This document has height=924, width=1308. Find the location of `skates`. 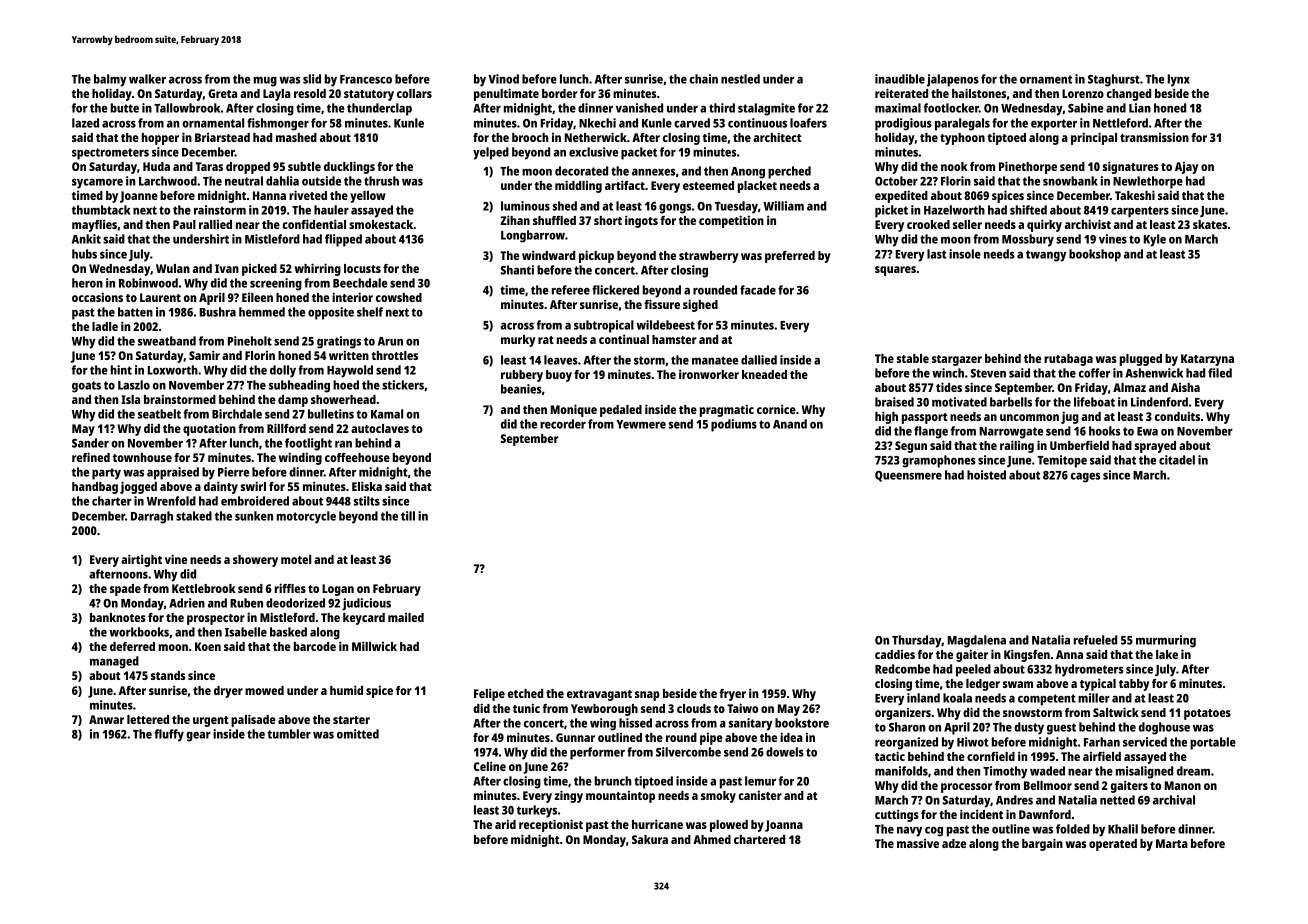

skates is located at coordinates (1210, 224).
